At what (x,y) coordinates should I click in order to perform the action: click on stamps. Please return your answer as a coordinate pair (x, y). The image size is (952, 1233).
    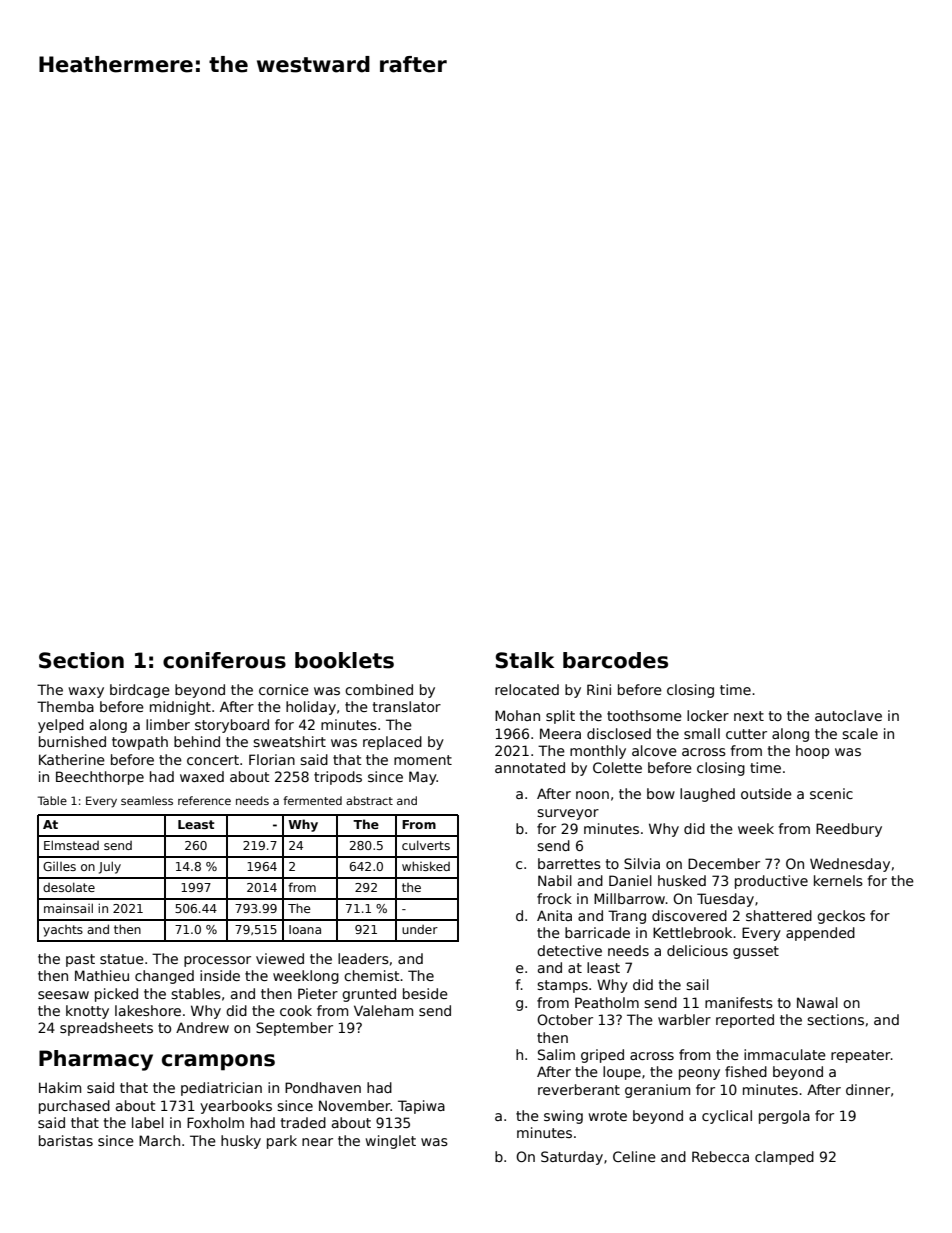
    Looking at the image, I should click on (562, 986).
